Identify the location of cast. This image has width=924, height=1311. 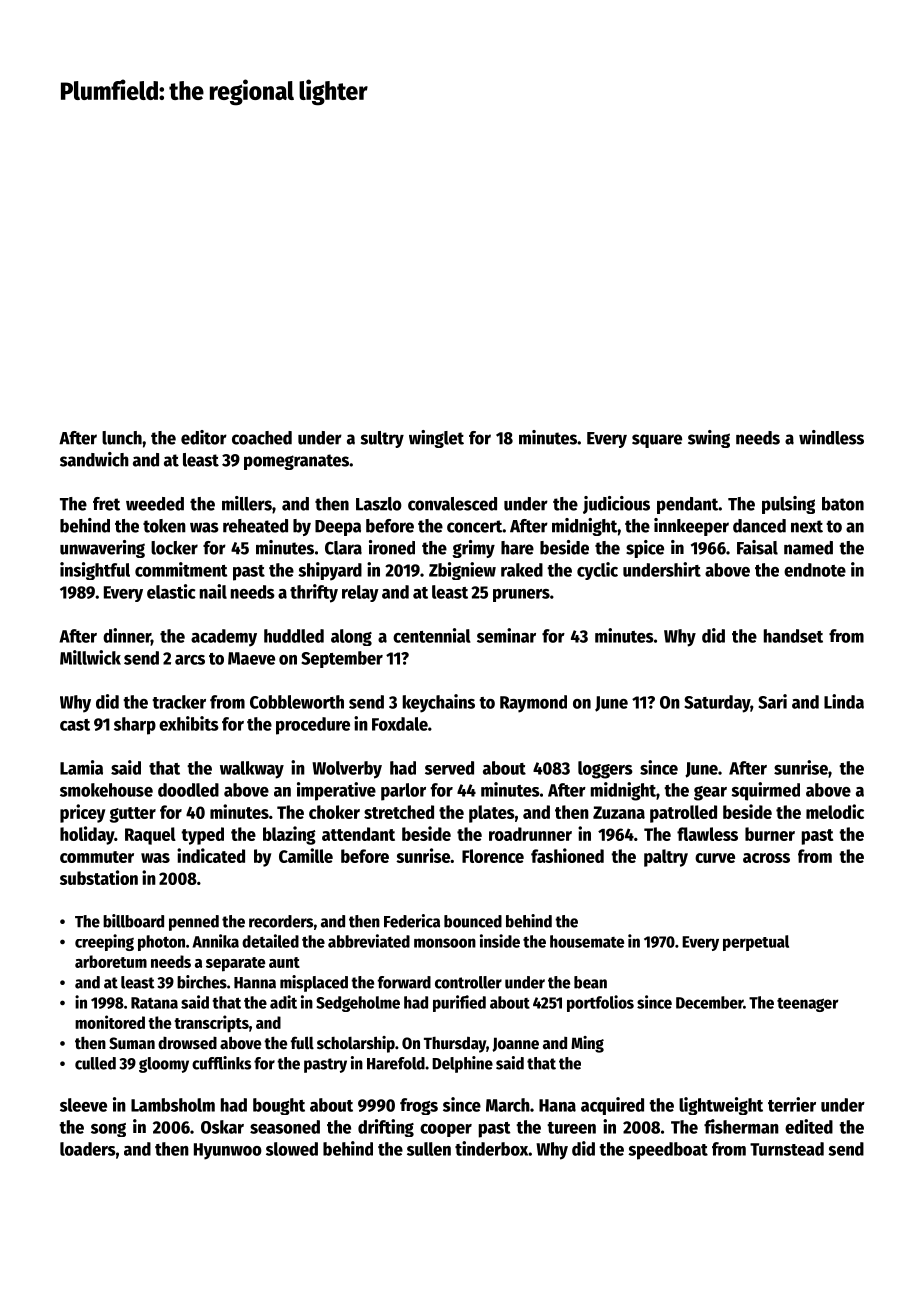
(75, 725).
